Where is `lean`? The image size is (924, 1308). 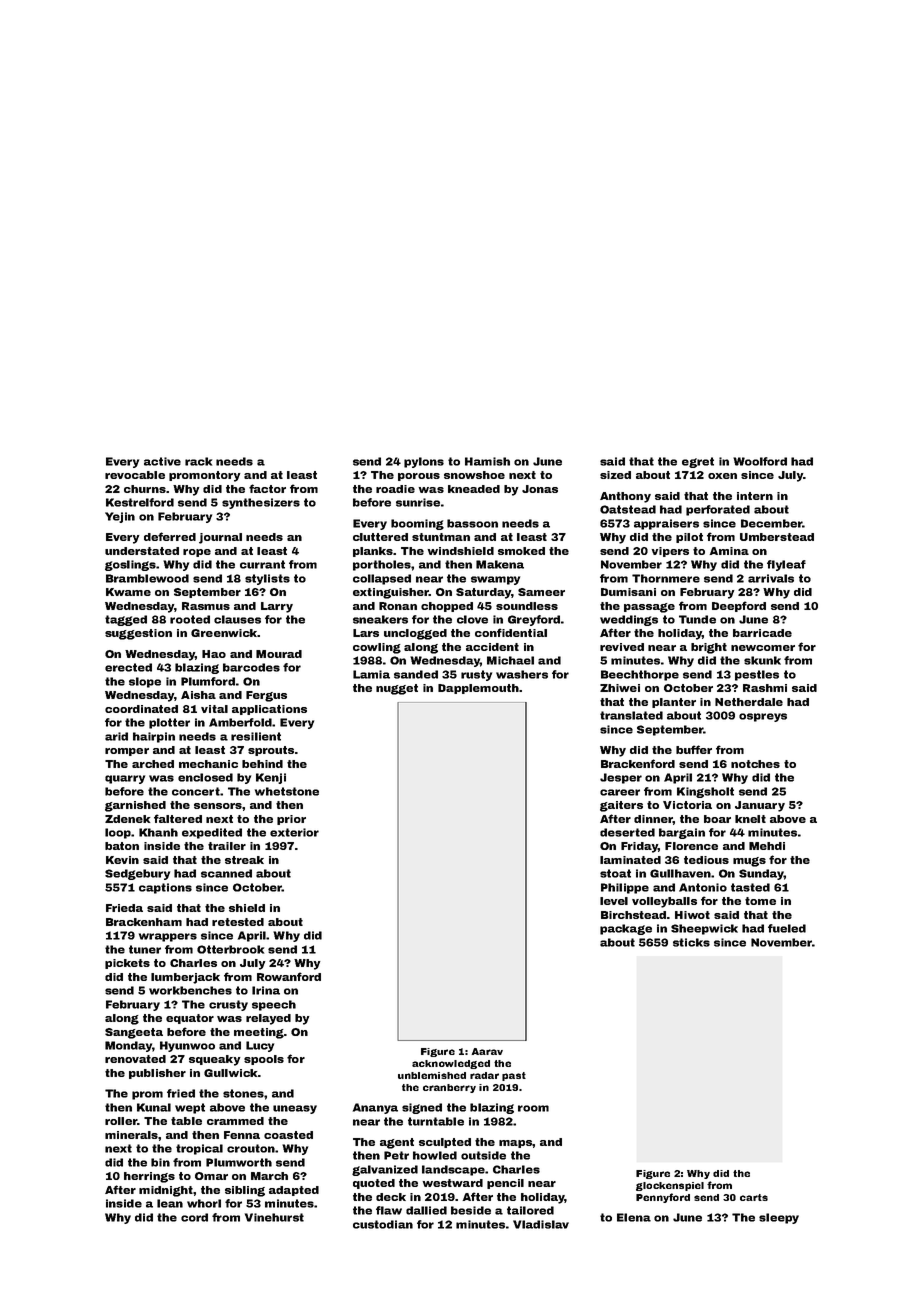
lean is located at coordinates (170, 1203).
